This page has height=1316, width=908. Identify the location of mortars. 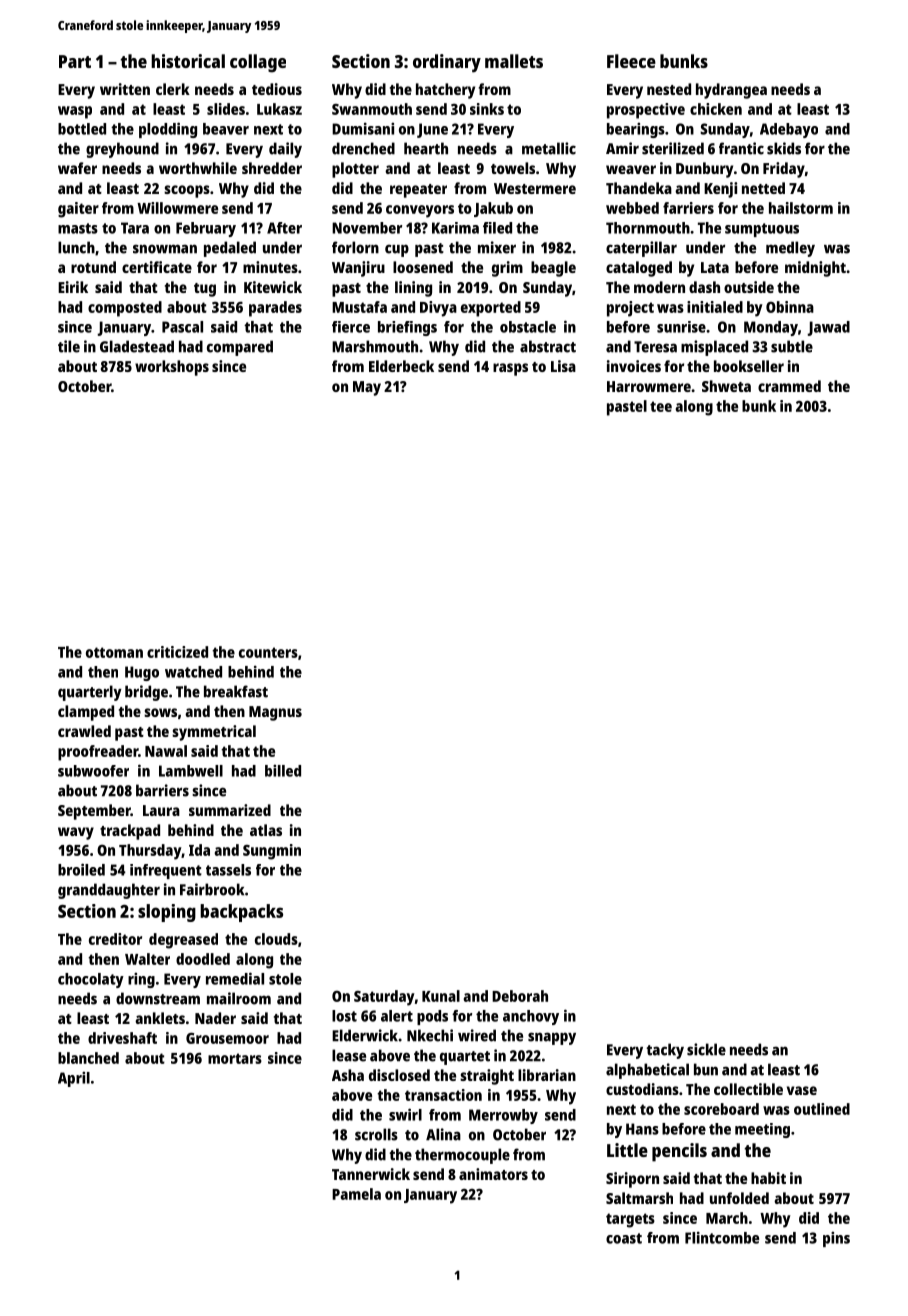
(235, 1058).
